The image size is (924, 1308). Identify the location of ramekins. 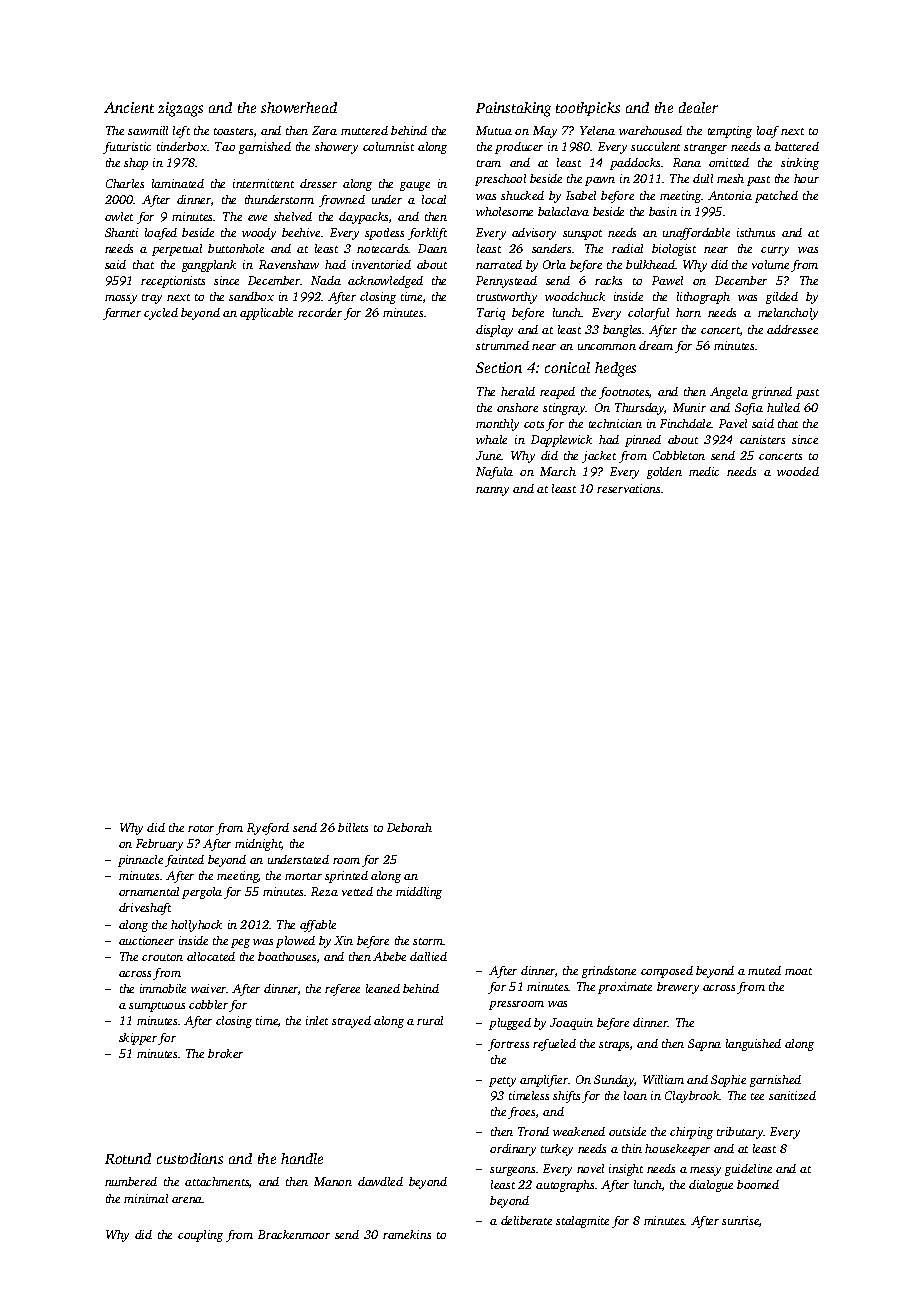
(407, 1234).
